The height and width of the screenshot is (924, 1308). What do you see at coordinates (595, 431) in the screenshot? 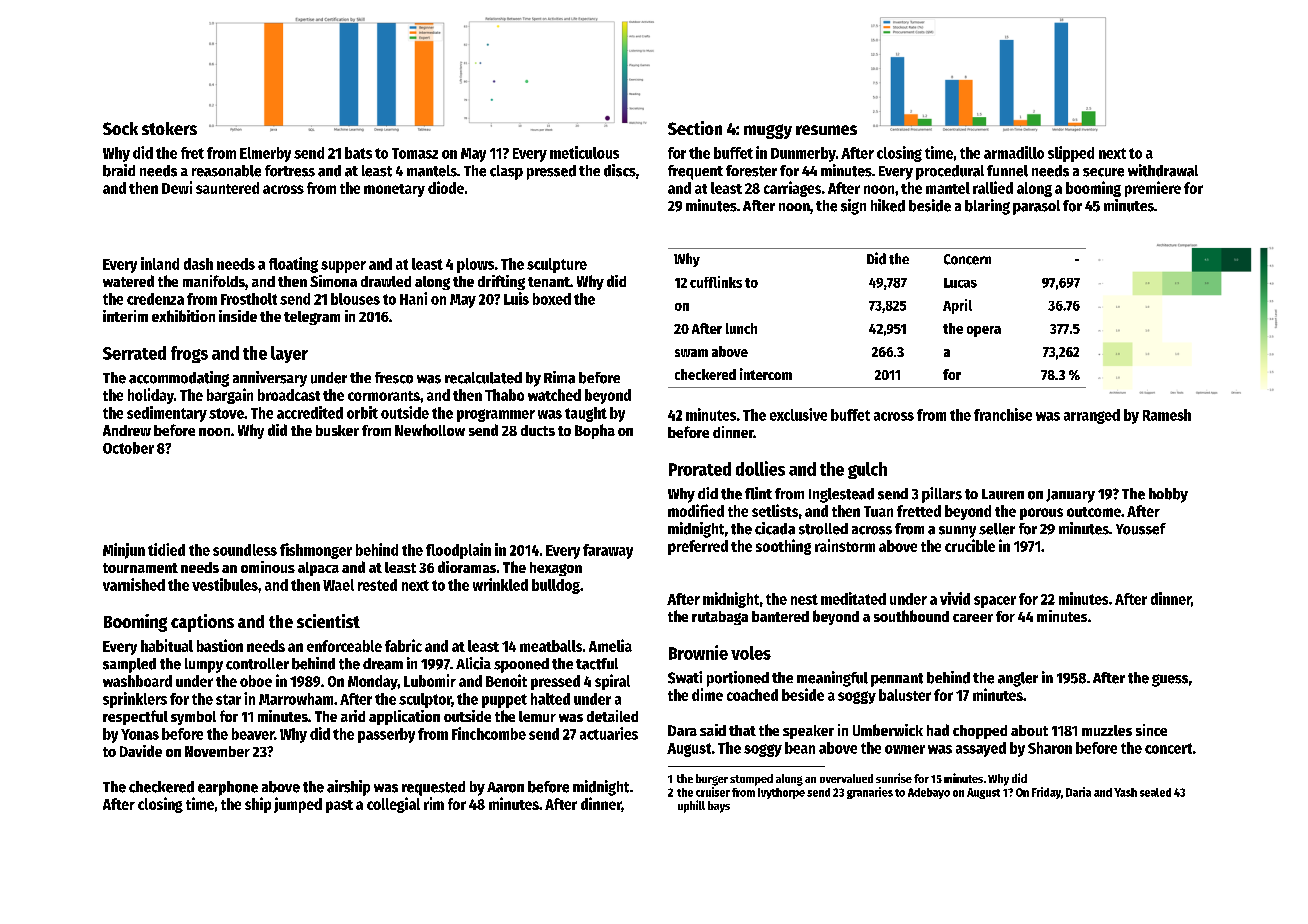
I see `Bopha` at bounding box center [595, 431].
